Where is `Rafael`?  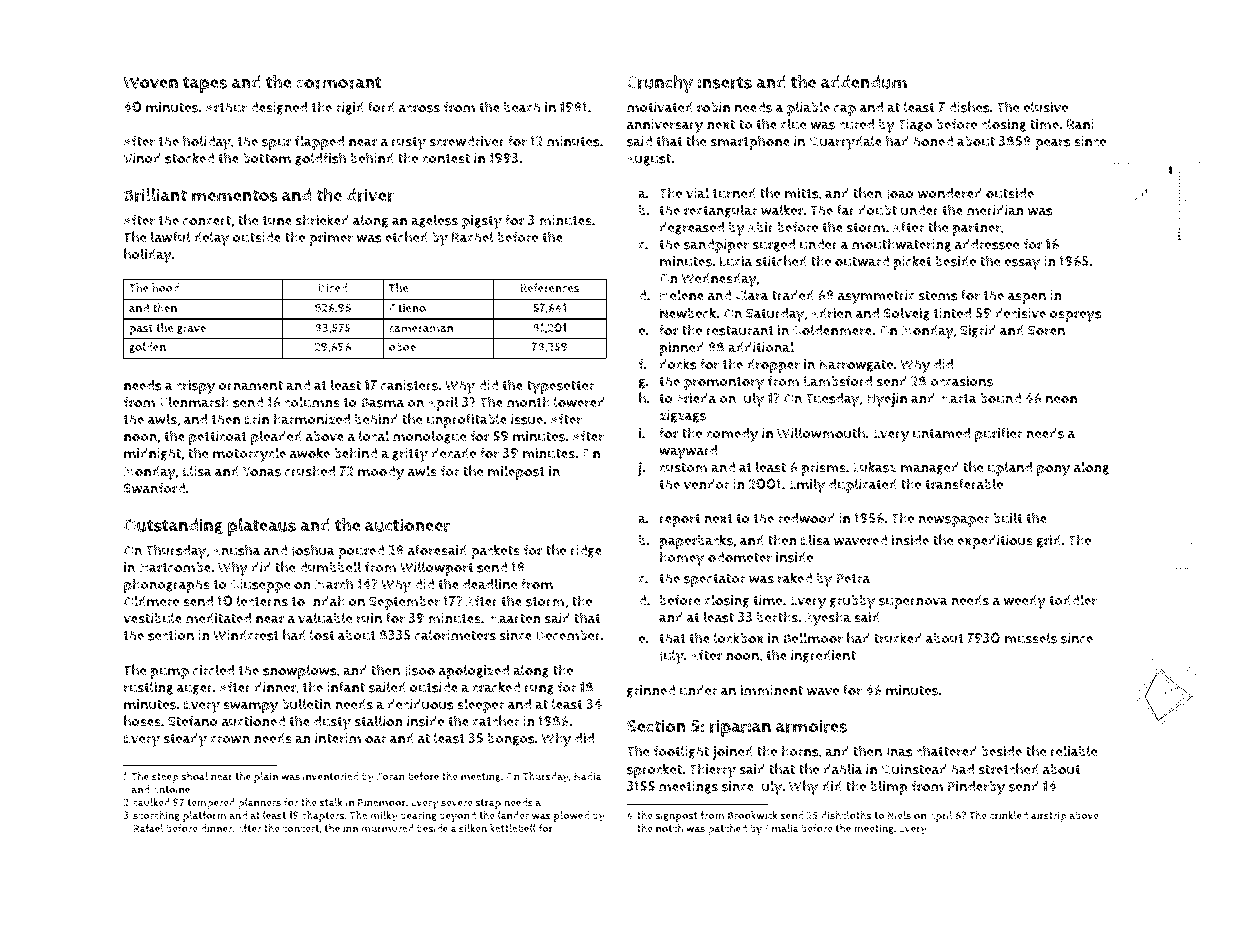
Rafael is located at coordinates (148, 828).
